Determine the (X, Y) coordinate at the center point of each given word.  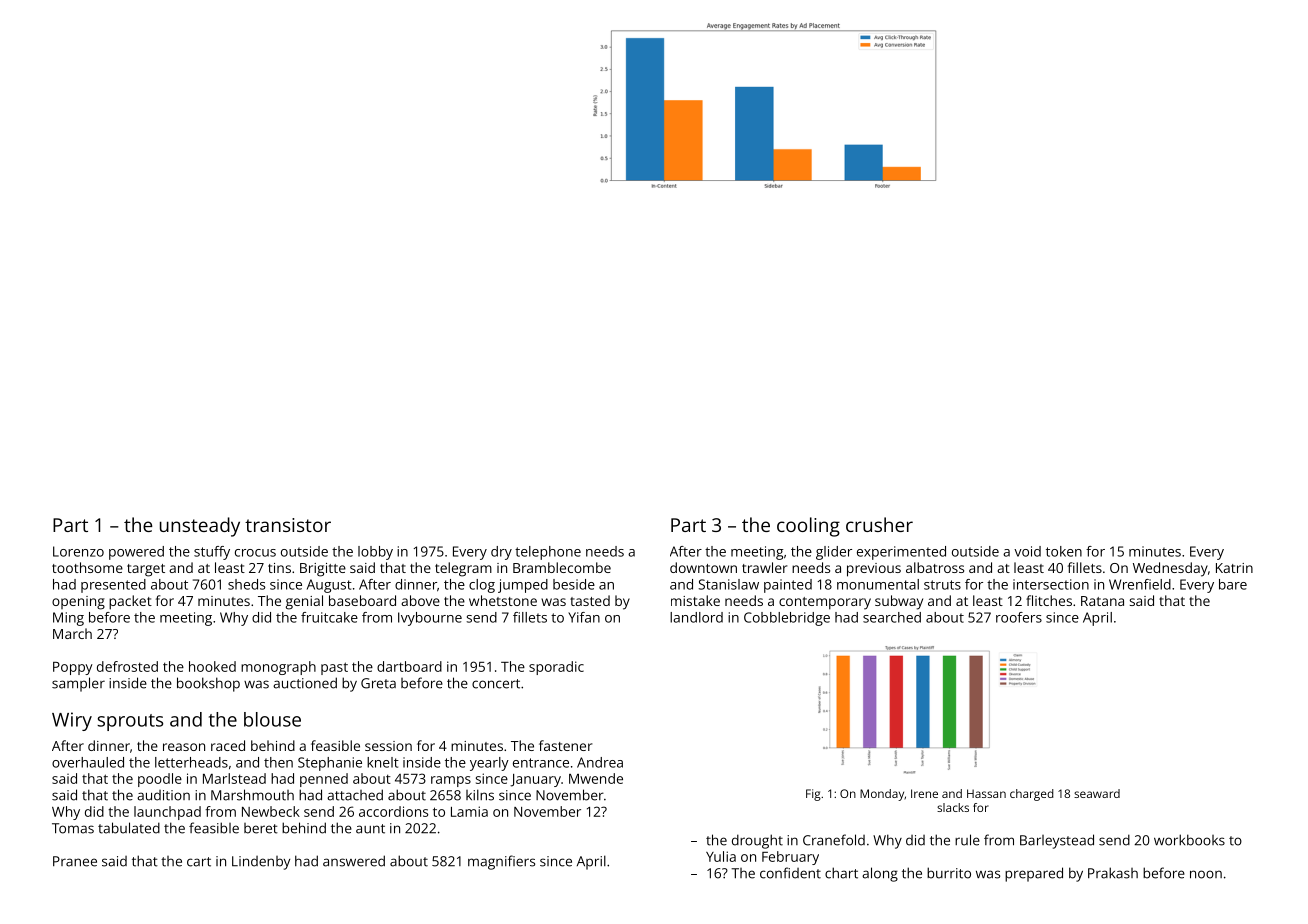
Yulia (721, 856)
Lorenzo (78, 551)
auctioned (305, 683)
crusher (879, 524)
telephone (548, 553)
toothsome (87, 567)
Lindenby (261, 863)
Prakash (1113, 873)
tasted (590, 600)
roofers (1019, 617)
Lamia (469, 811)
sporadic (556, 668)
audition (163, 795)
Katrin (1234, 568)
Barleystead (1057, 841)
